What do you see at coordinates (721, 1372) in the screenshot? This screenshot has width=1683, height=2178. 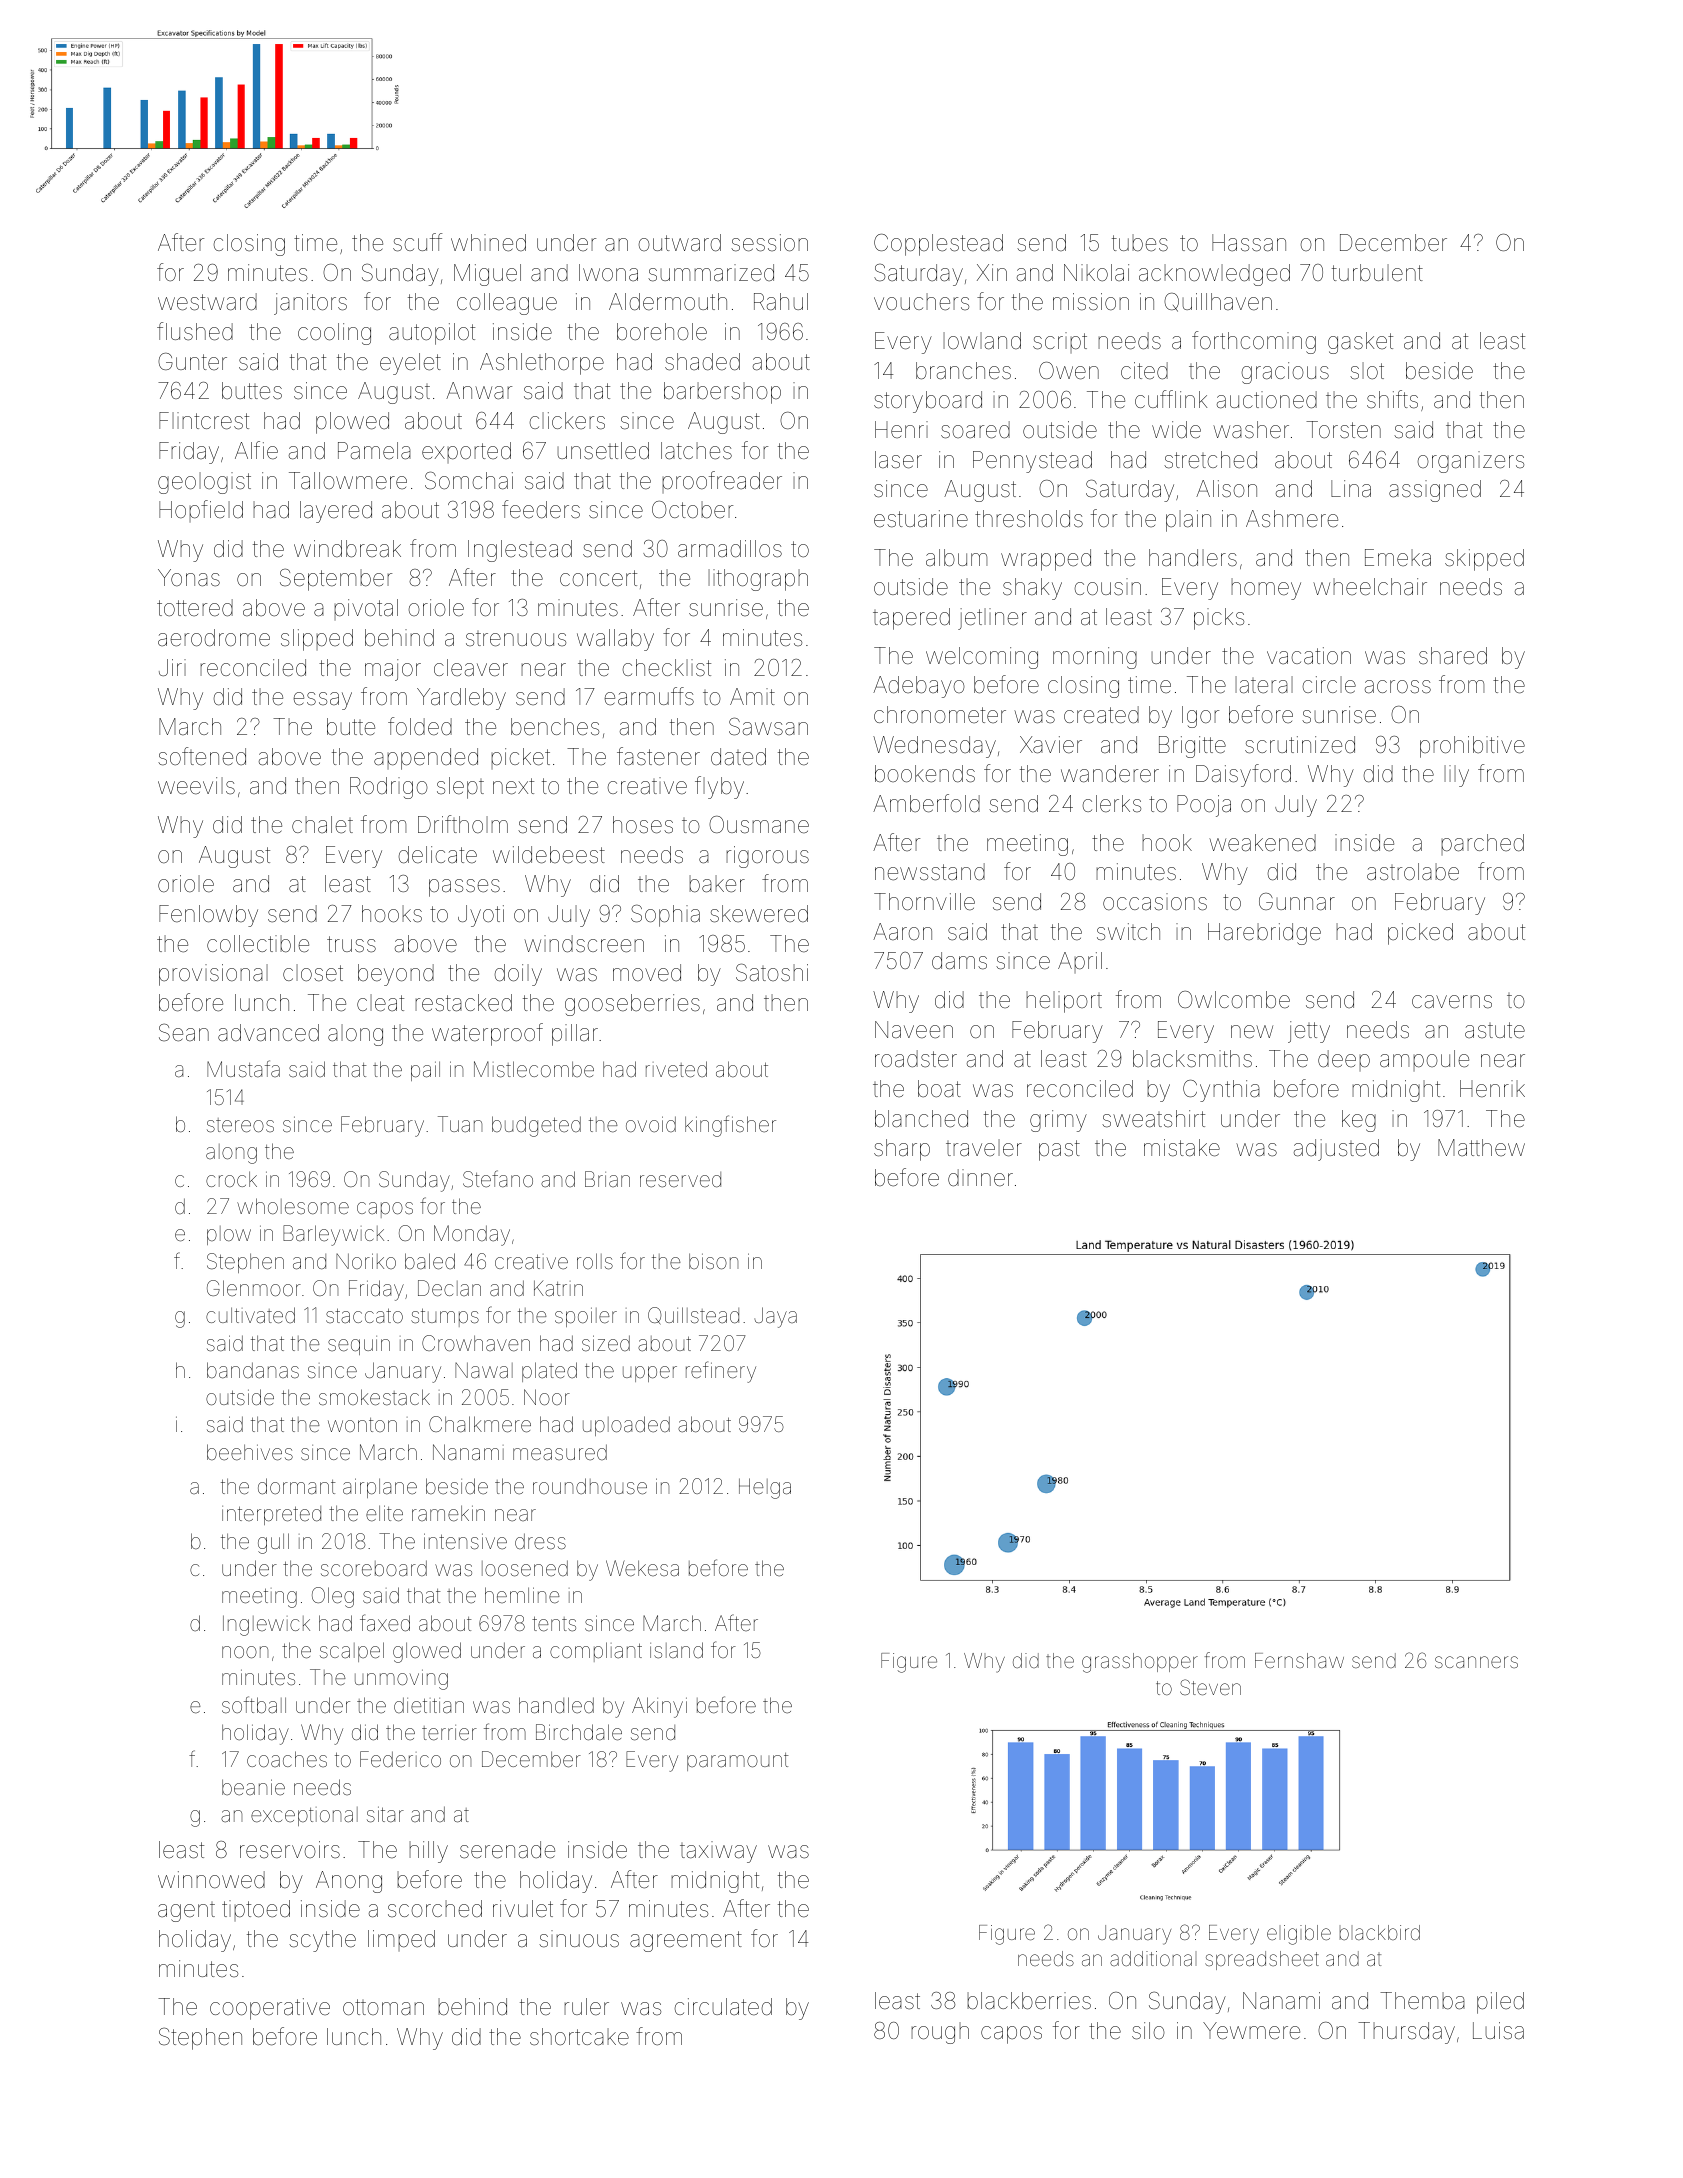 I see `refinery` at bounding box center [721, 1372].
